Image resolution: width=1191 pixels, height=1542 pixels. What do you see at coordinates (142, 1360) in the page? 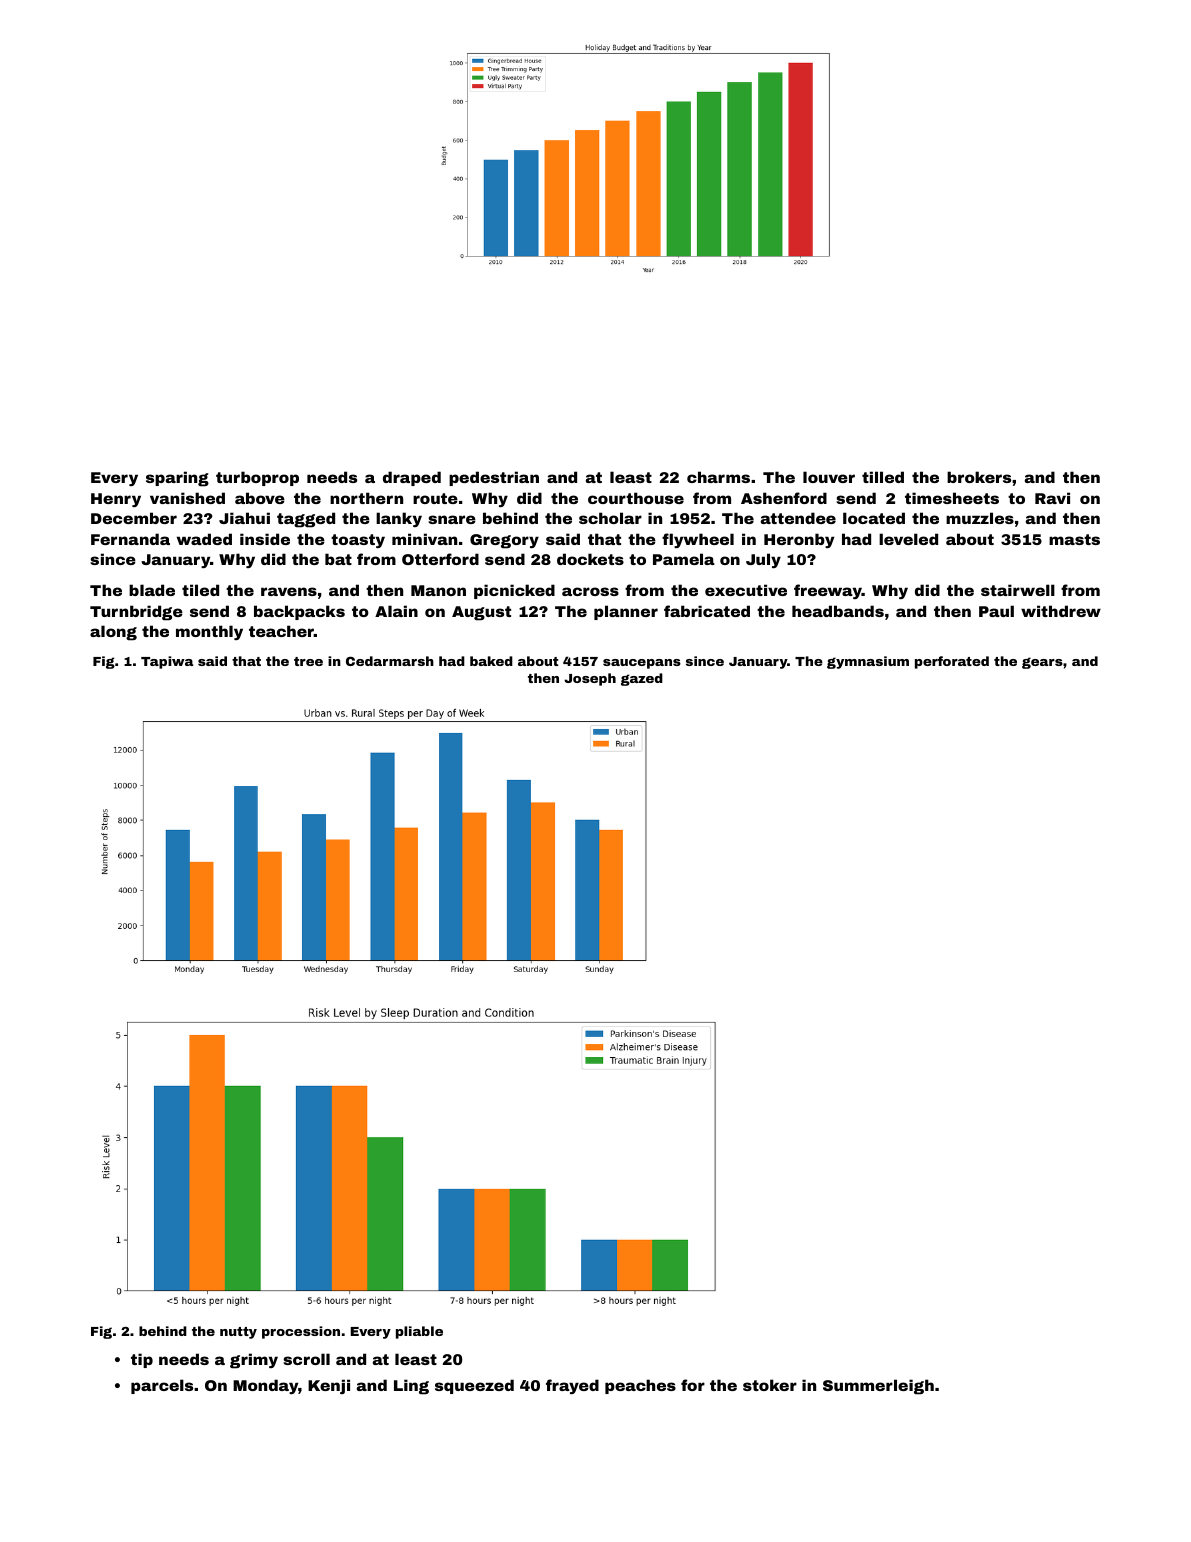
I see `tip` at bounding box center [142, 1360].
